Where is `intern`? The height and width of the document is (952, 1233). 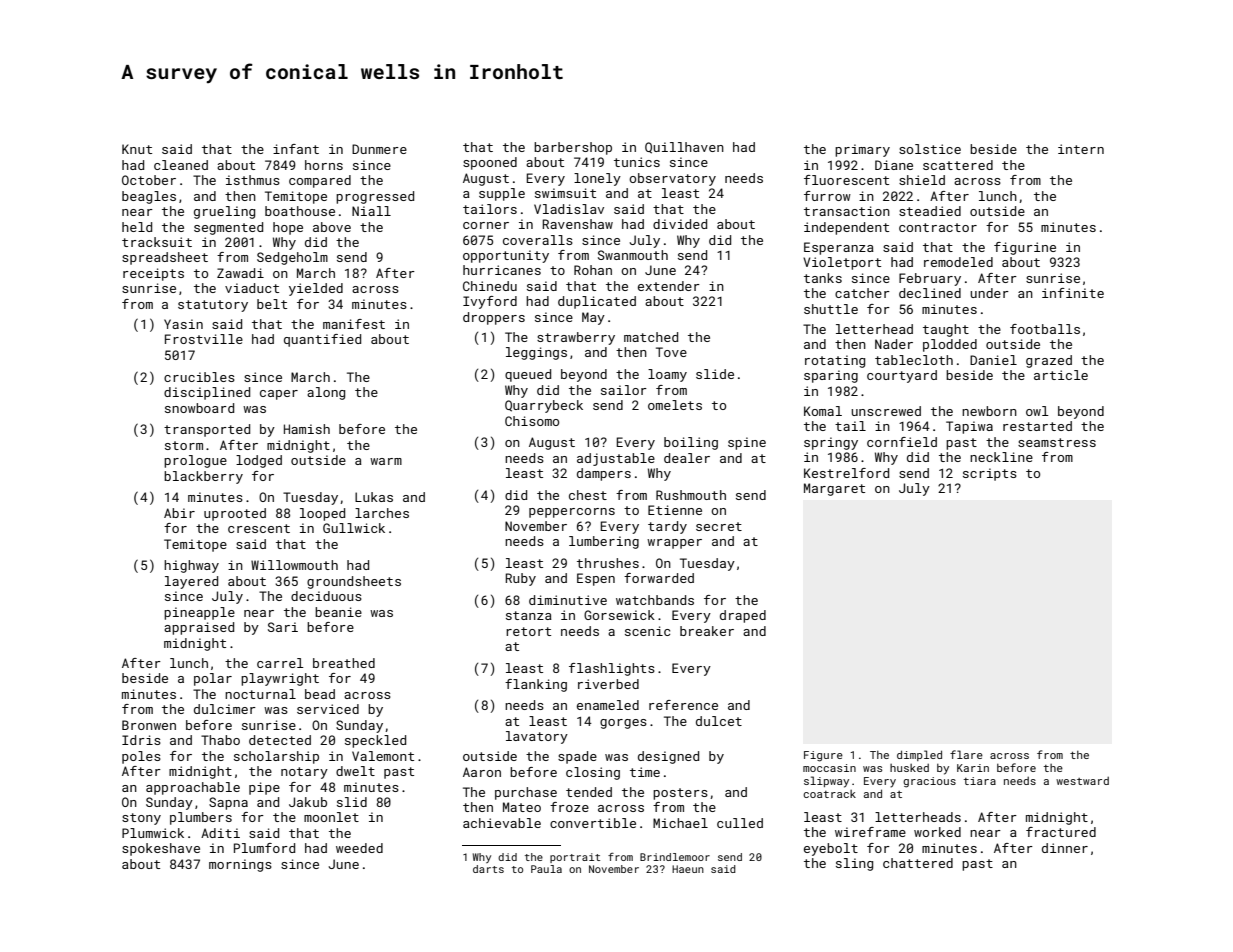 intern is located at coordinates (1081, 149).
